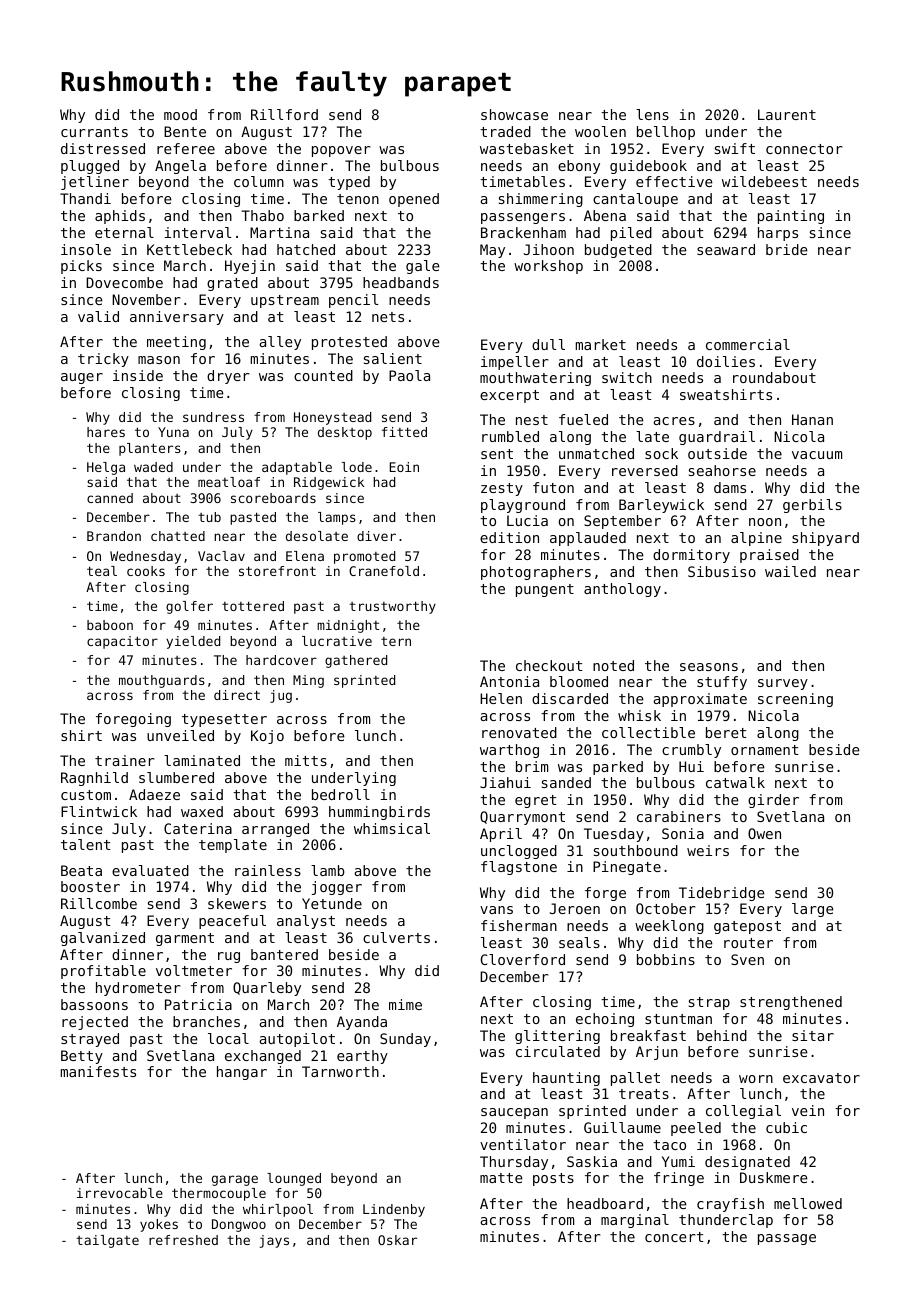  What do you see at coordinates (536, 573) in the document?
I see `photographers` at bounding box center [536, 573].
